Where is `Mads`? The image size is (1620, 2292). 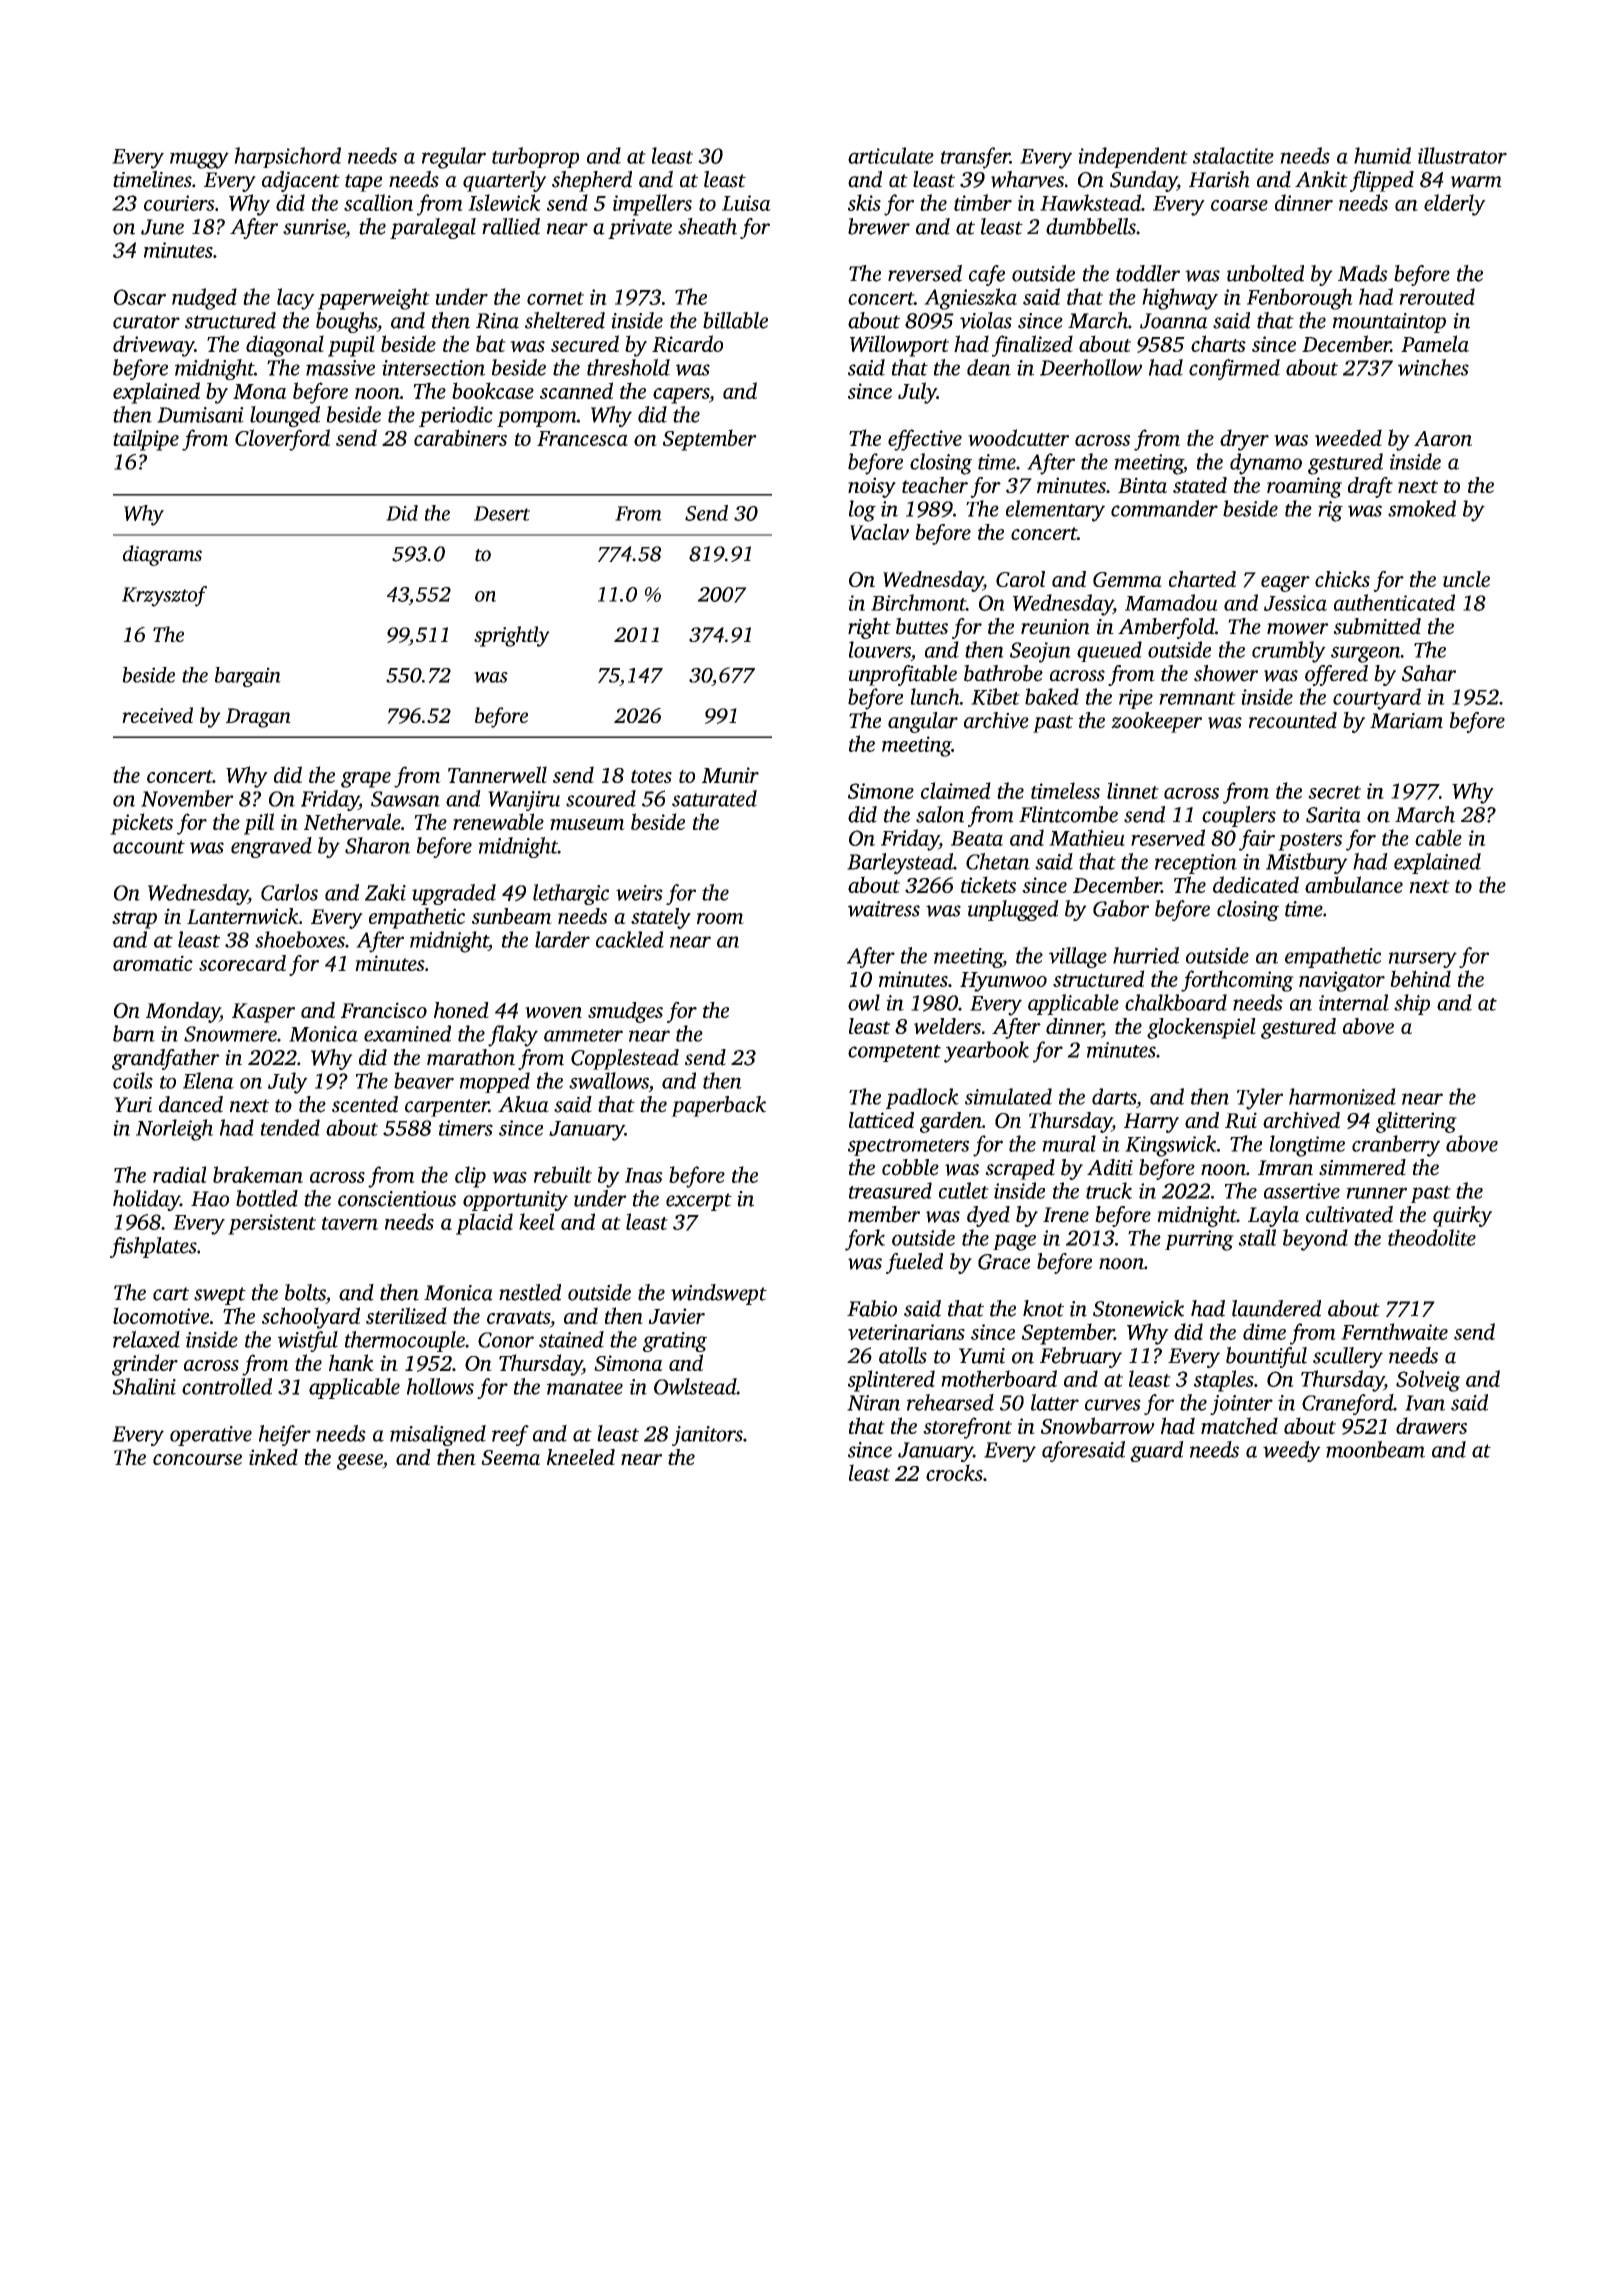
Mads is located at coordinates (1363, 273).
